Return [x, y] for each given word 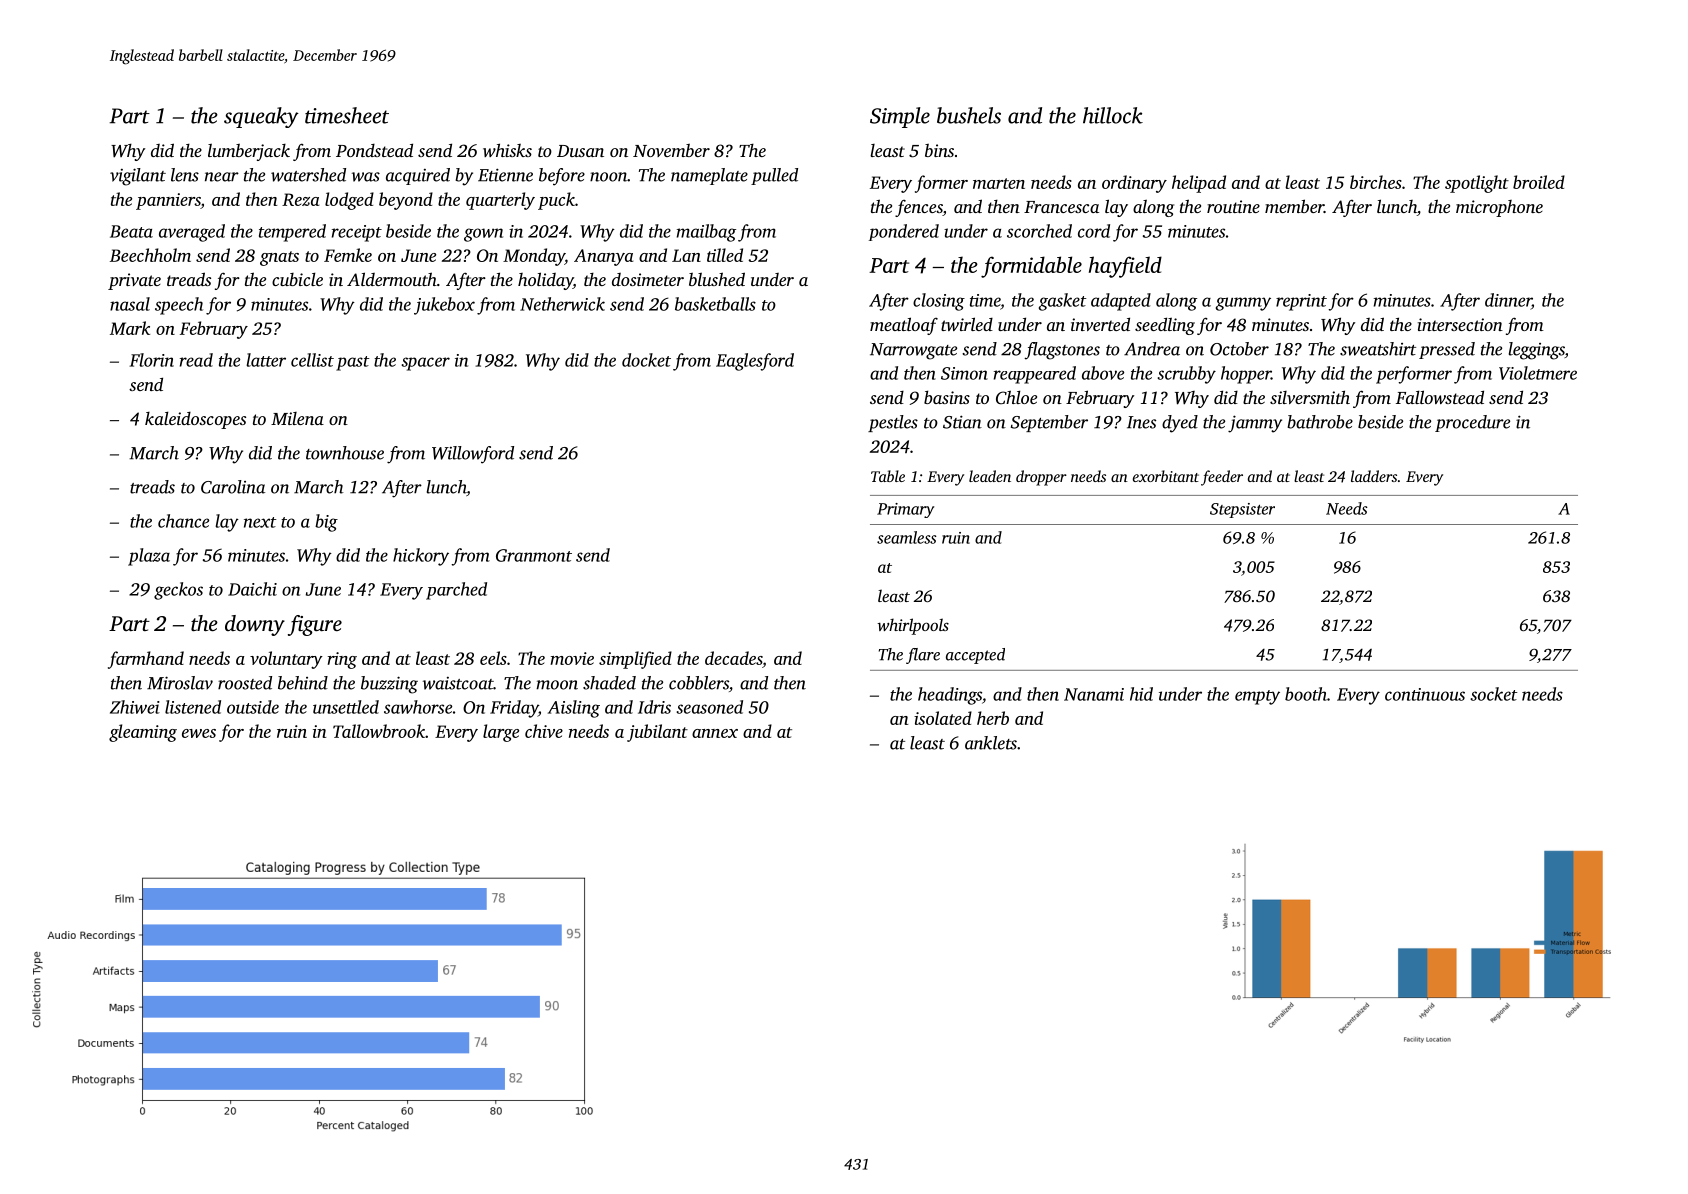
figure [315, 625]
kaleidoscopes [195, 420]
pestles [893, 423]
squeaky [261, 117]
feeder [1222, 478]
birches [1376, 182]
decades [733, 658]
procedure [1472, 423]
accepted [975, 656]
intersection [1460, 324]
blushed [717, 279]
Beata [131, 231]
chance [183, 521]
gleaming [143, 733]
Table [888, 476]
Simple [900, 117]
